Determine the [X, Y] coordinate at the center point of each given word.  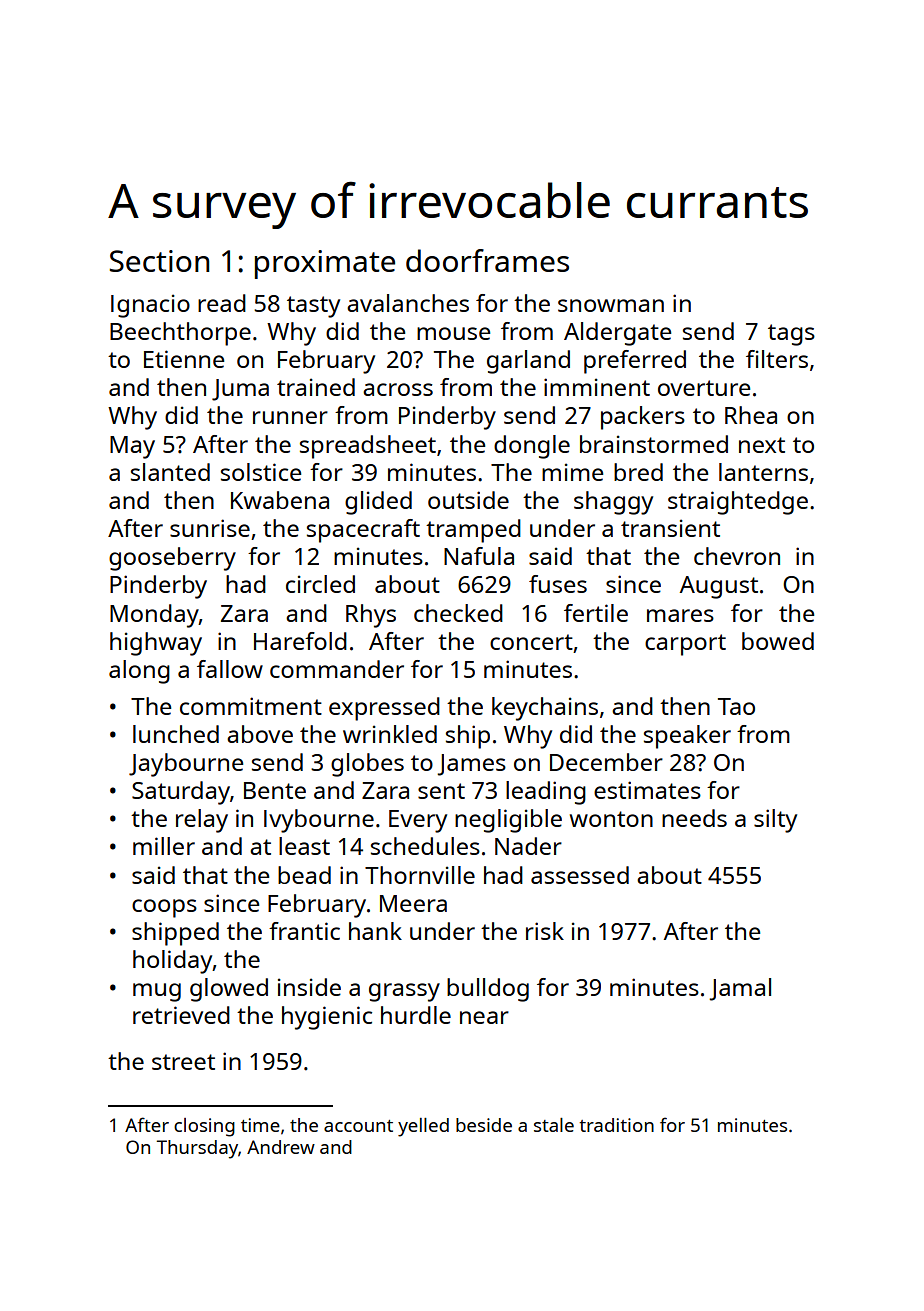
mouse [453, 333]
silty [775, 821]
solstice [261, 472]
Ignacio [150, 306]
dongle [532, 447]
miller [164, 846]
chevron [737, 556]
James [471, 765]
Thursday [197, 1149]
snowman [611, 305]
